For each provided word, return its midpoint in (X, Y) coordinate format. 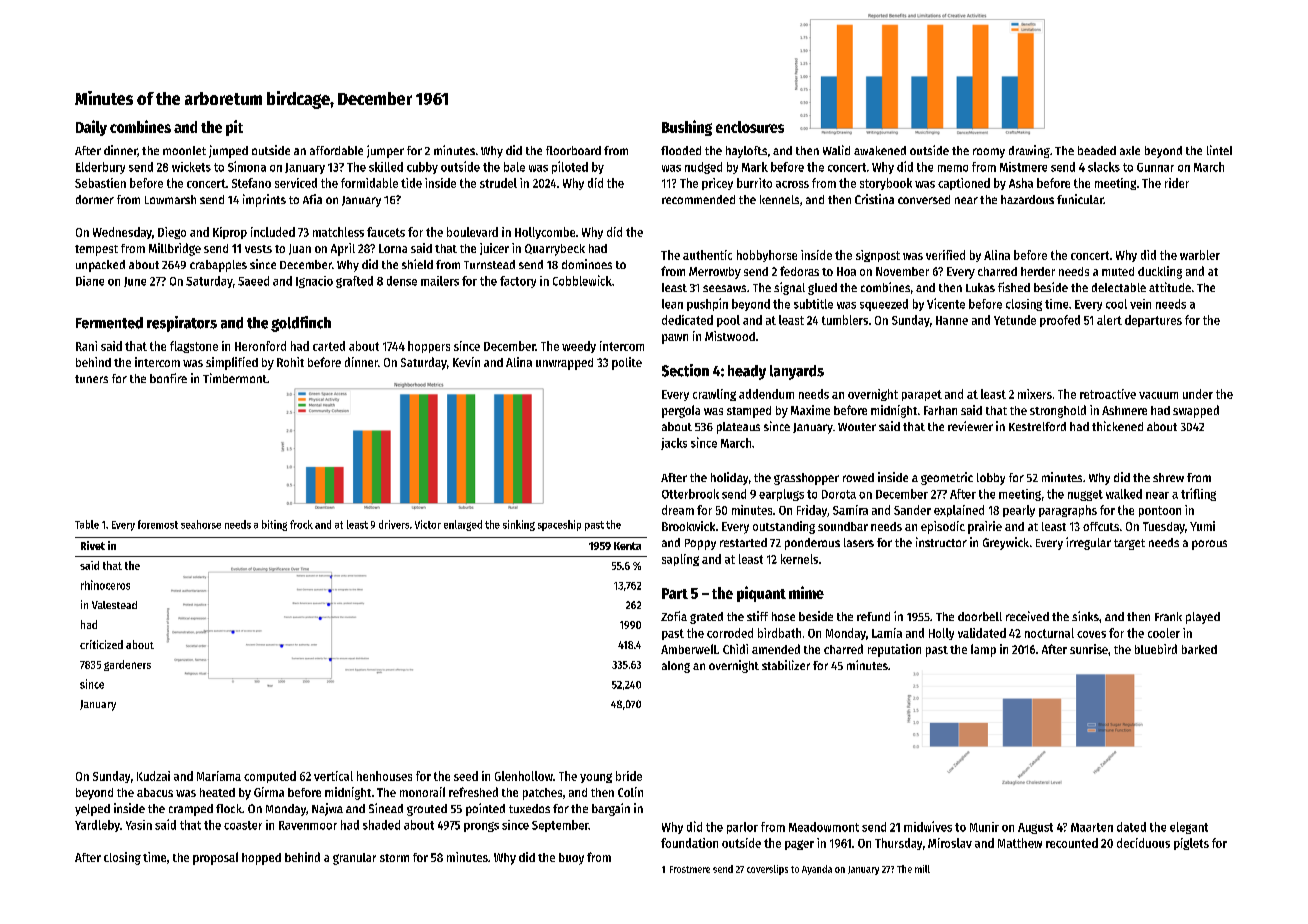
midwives (928, 826)
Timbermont (235, 378)
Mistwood (730, 336)
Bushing (687, 128)
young (596, 778)
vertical (333, 776)
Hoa (846, 271)
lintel (1219, 150)
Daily (91, 128)
